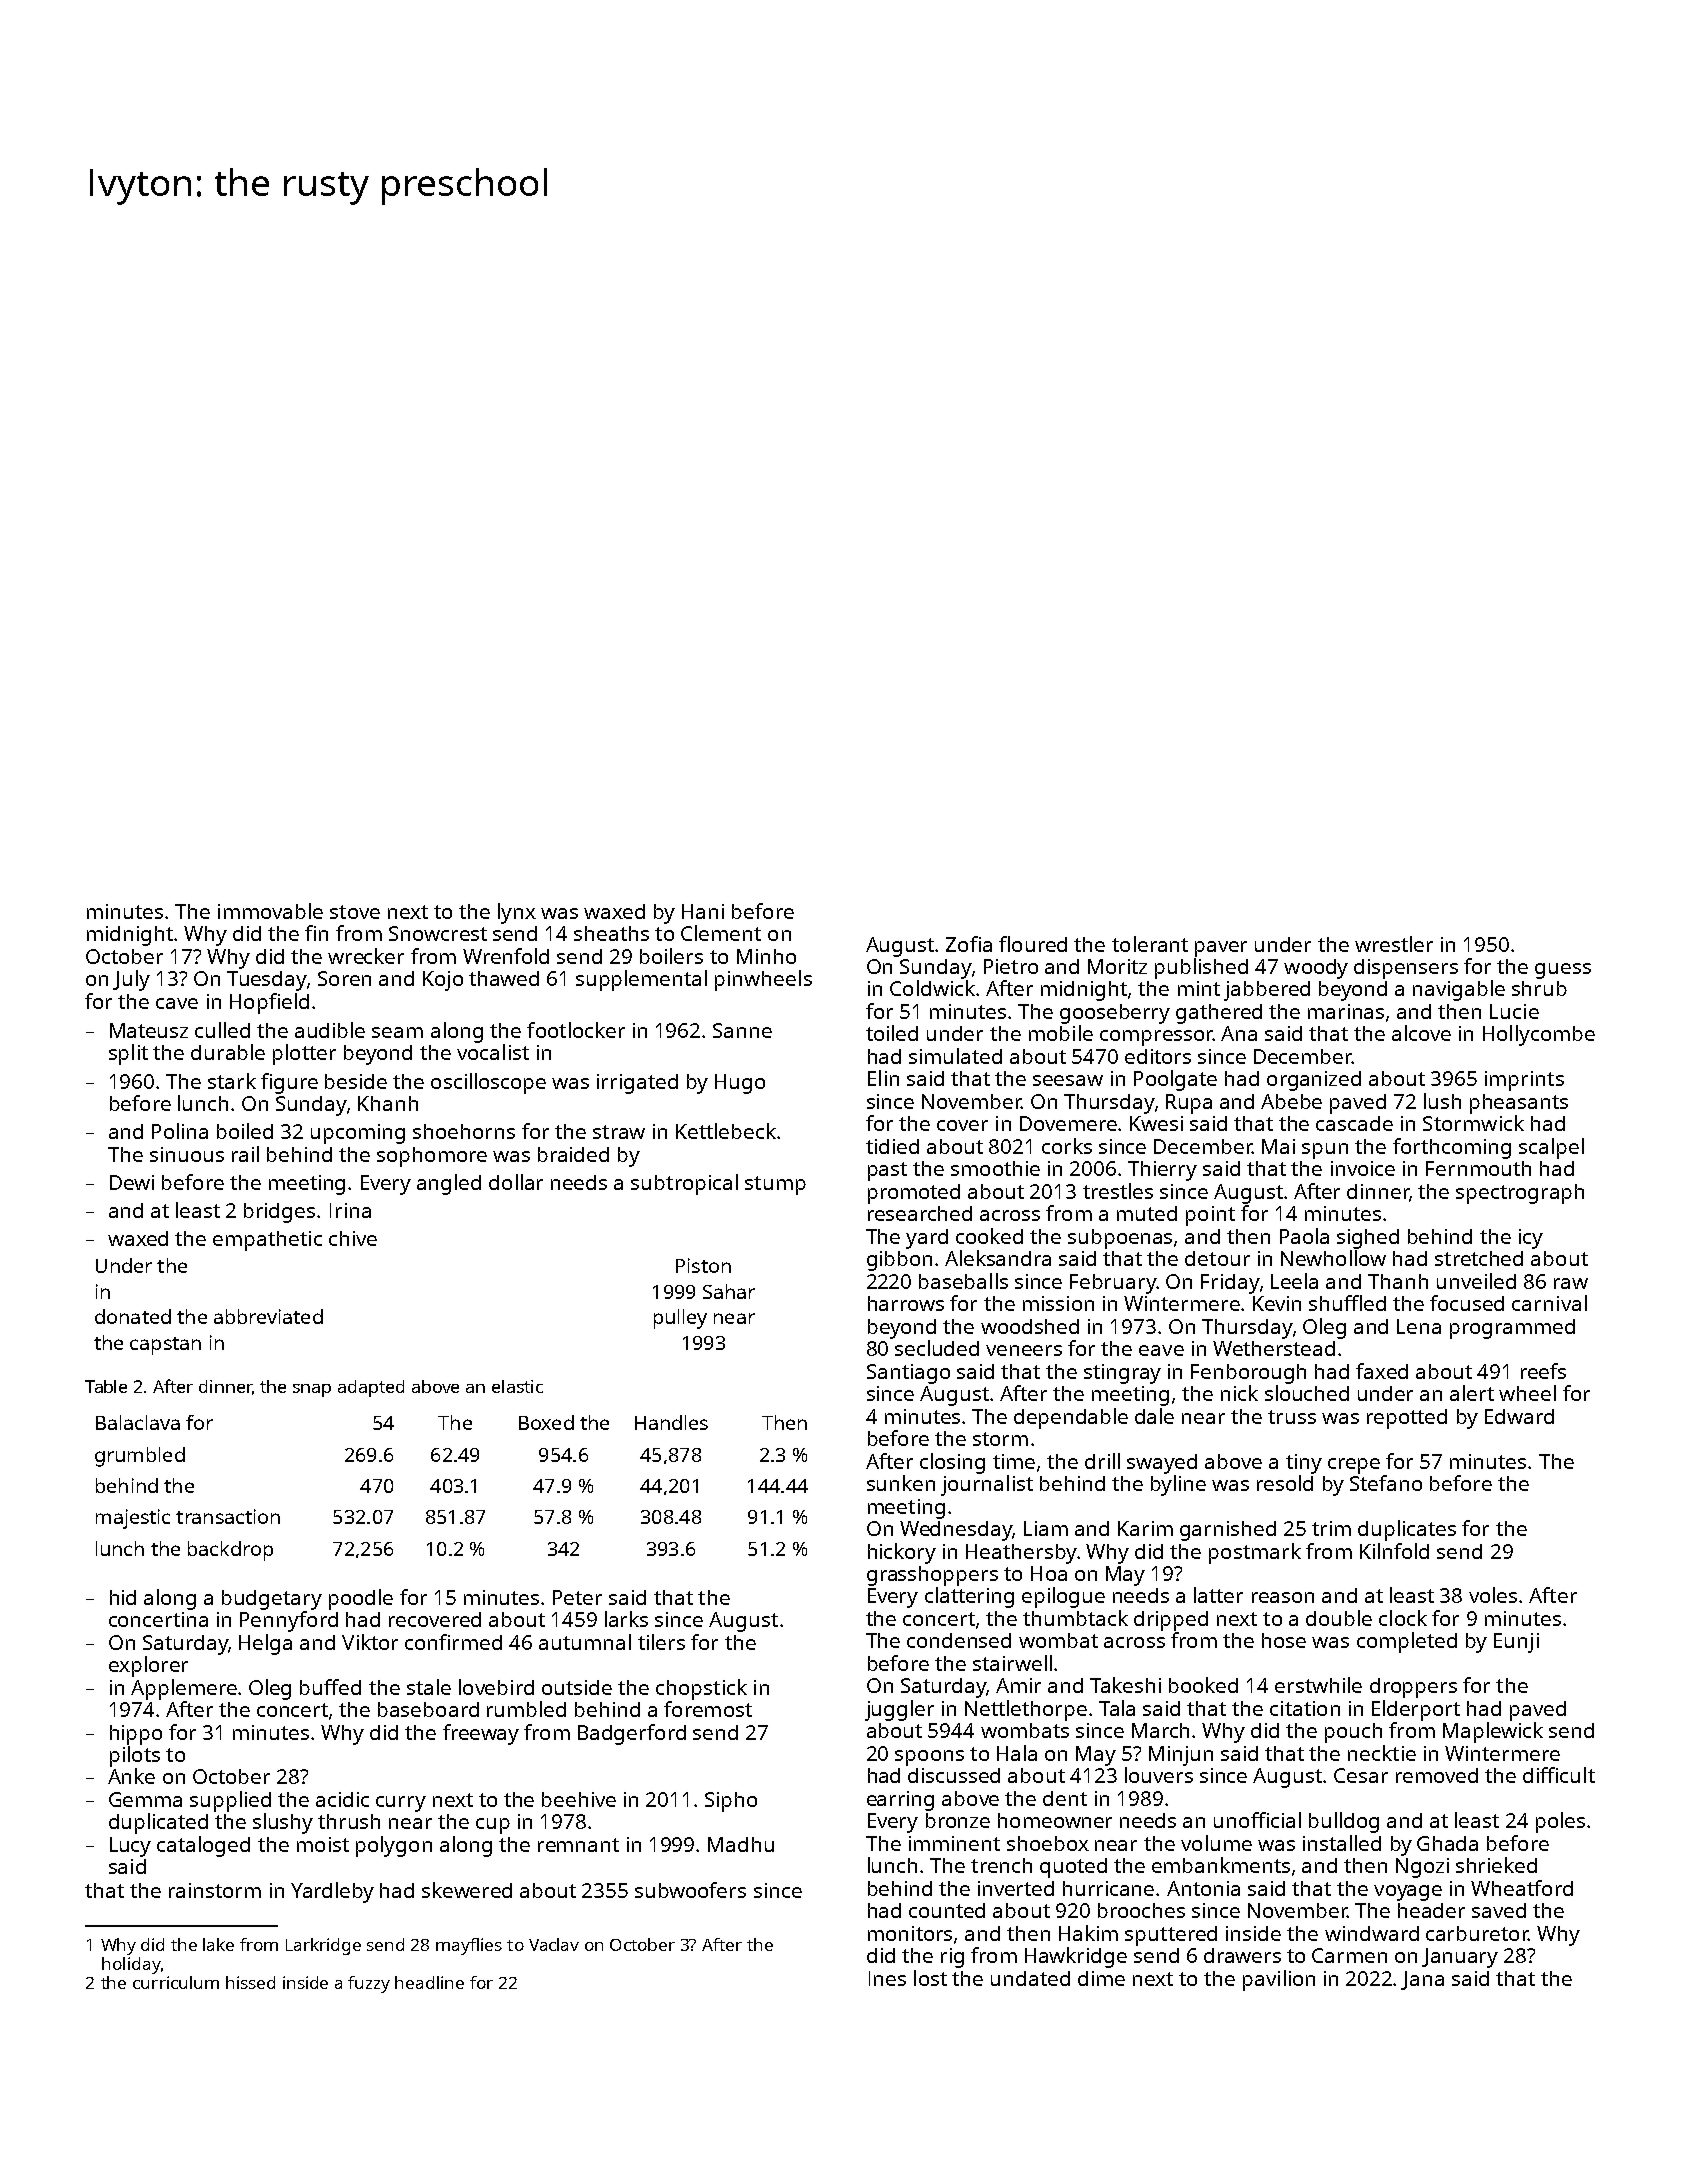  Describe the element at coordinates (887, 1978) in the screenshot. I see `Ines` at that location.
